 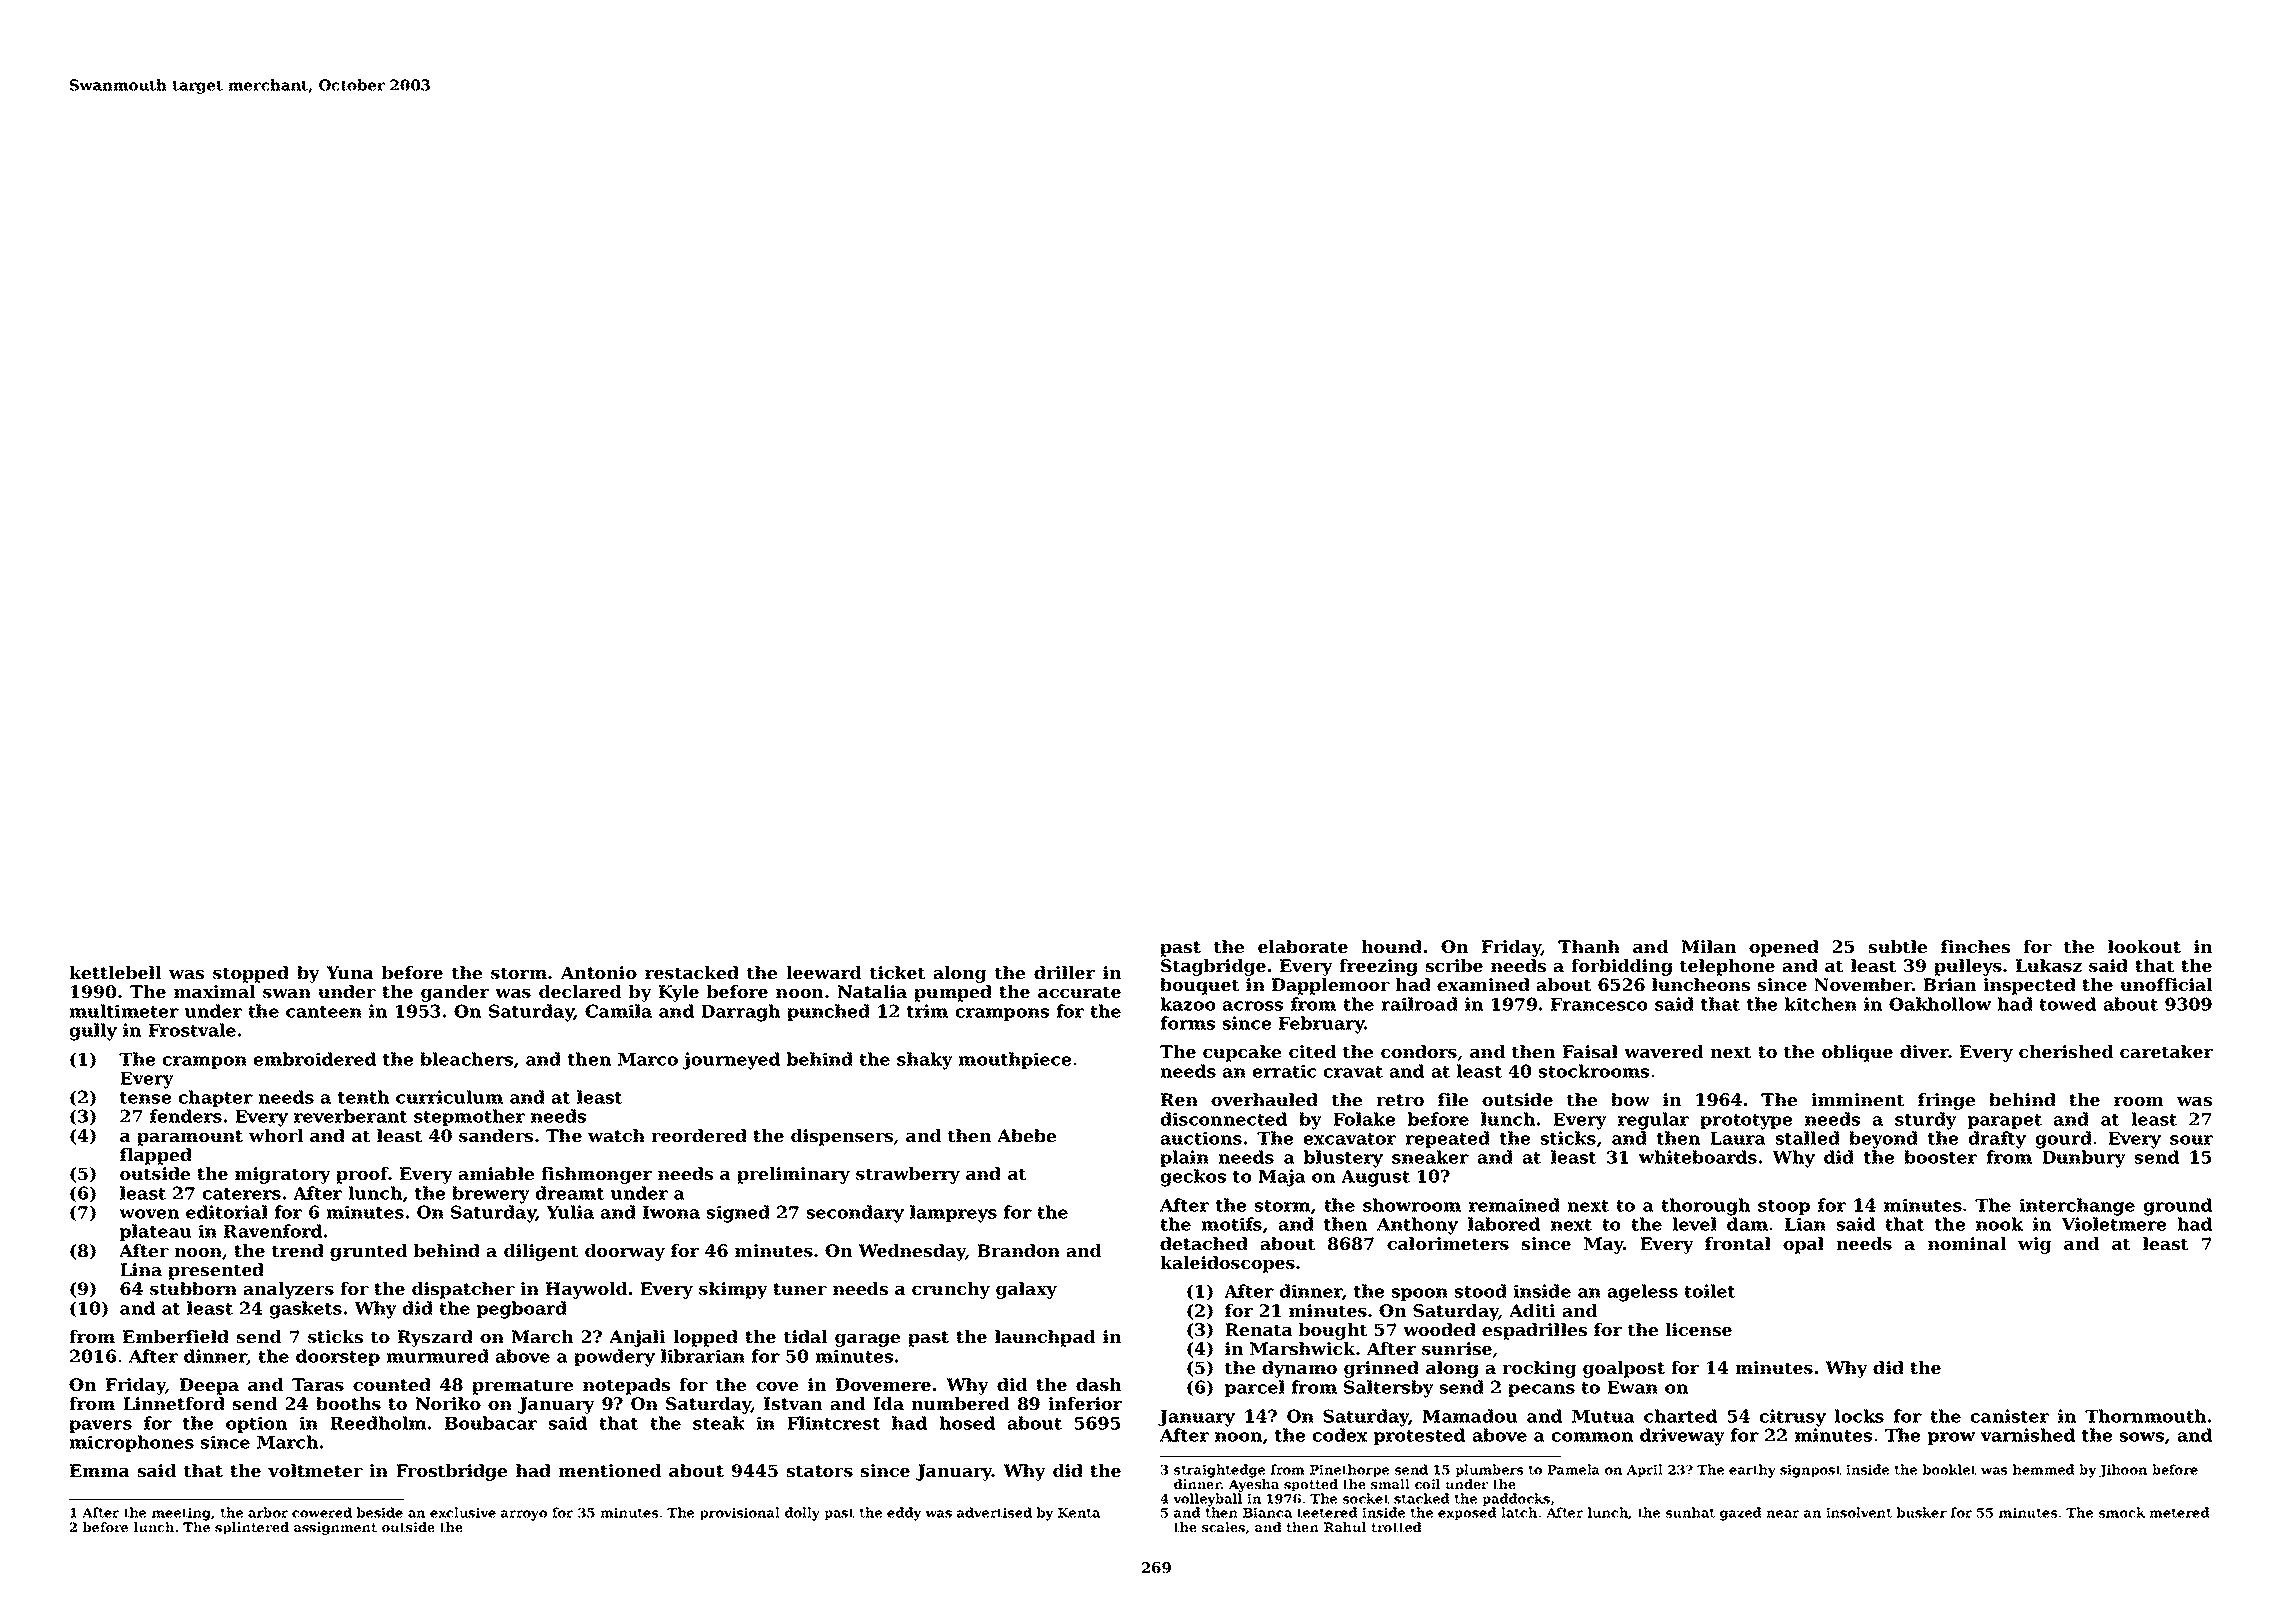 I want to click on Ewan, so click(x=1632, y=1387).
